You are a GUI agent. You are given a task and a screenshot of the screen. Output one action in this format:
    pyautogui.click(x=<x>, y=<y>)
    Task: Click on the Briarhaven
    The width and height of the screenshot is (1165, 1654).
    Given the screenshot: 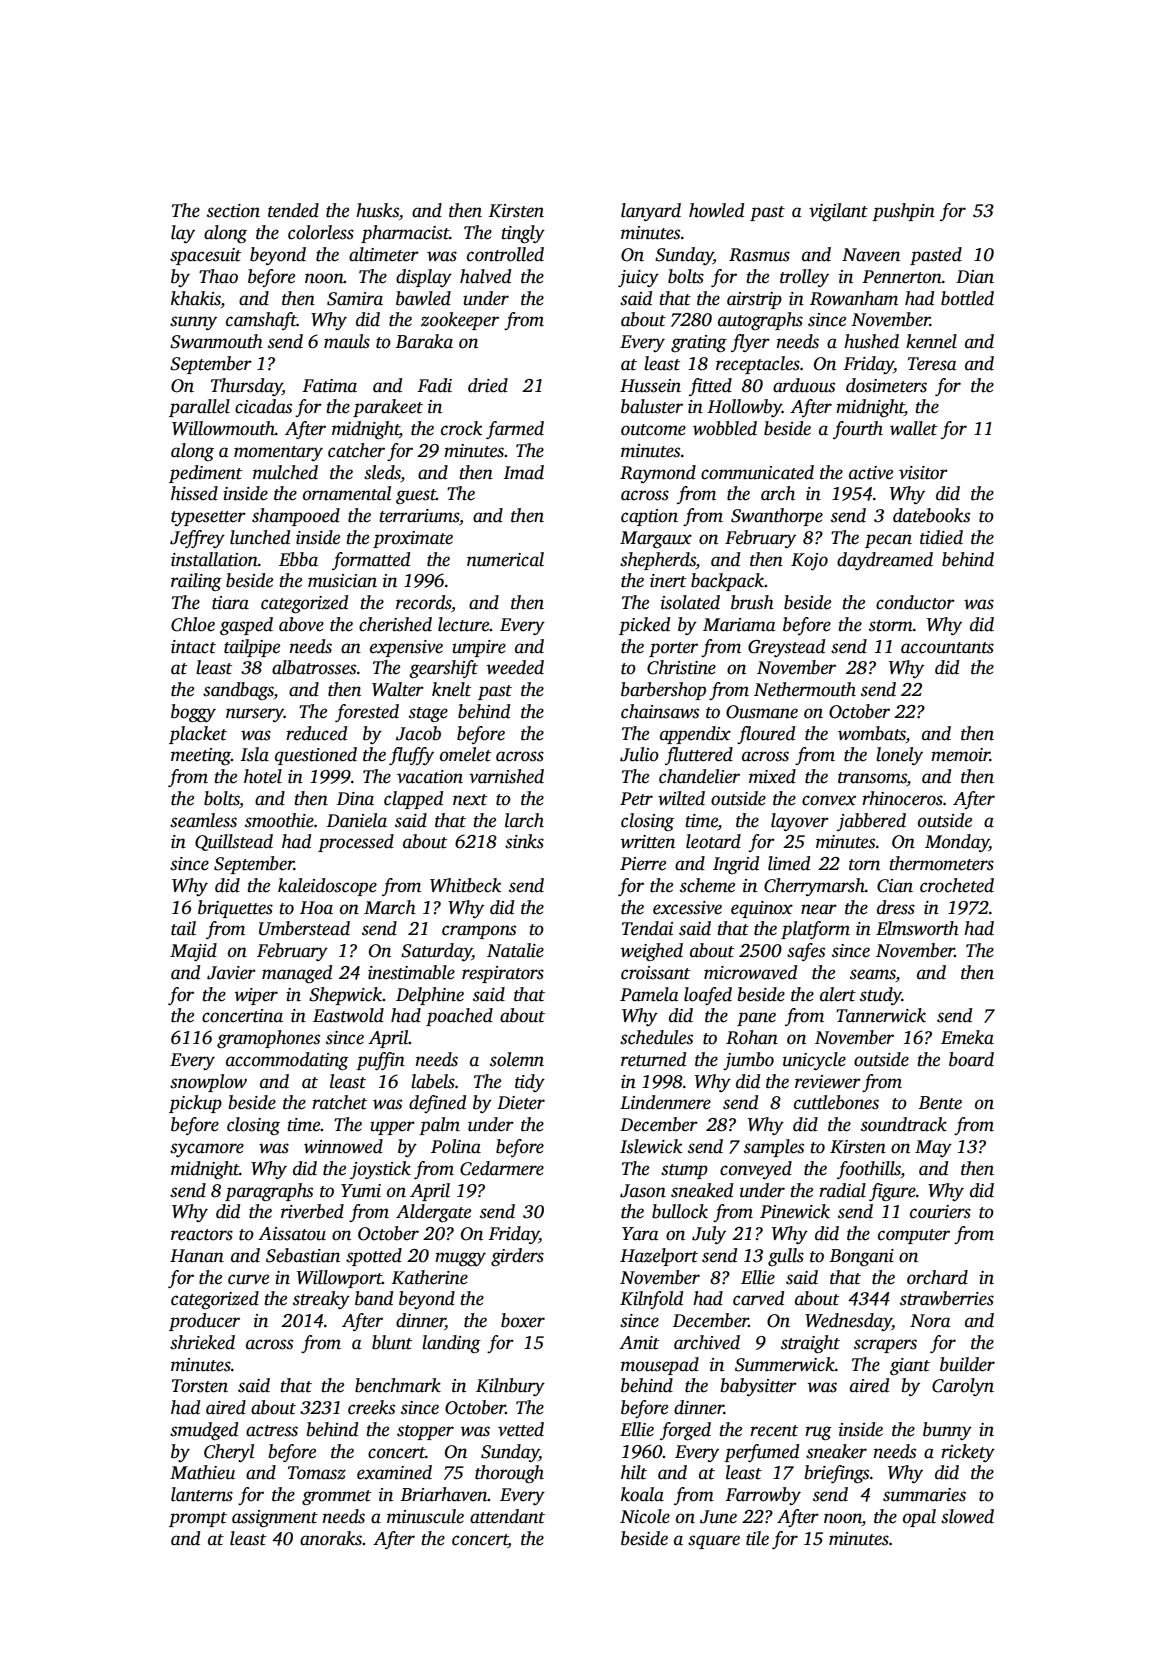 What is the action you would take?
    pyautogui.click(x=444, y=1494)
